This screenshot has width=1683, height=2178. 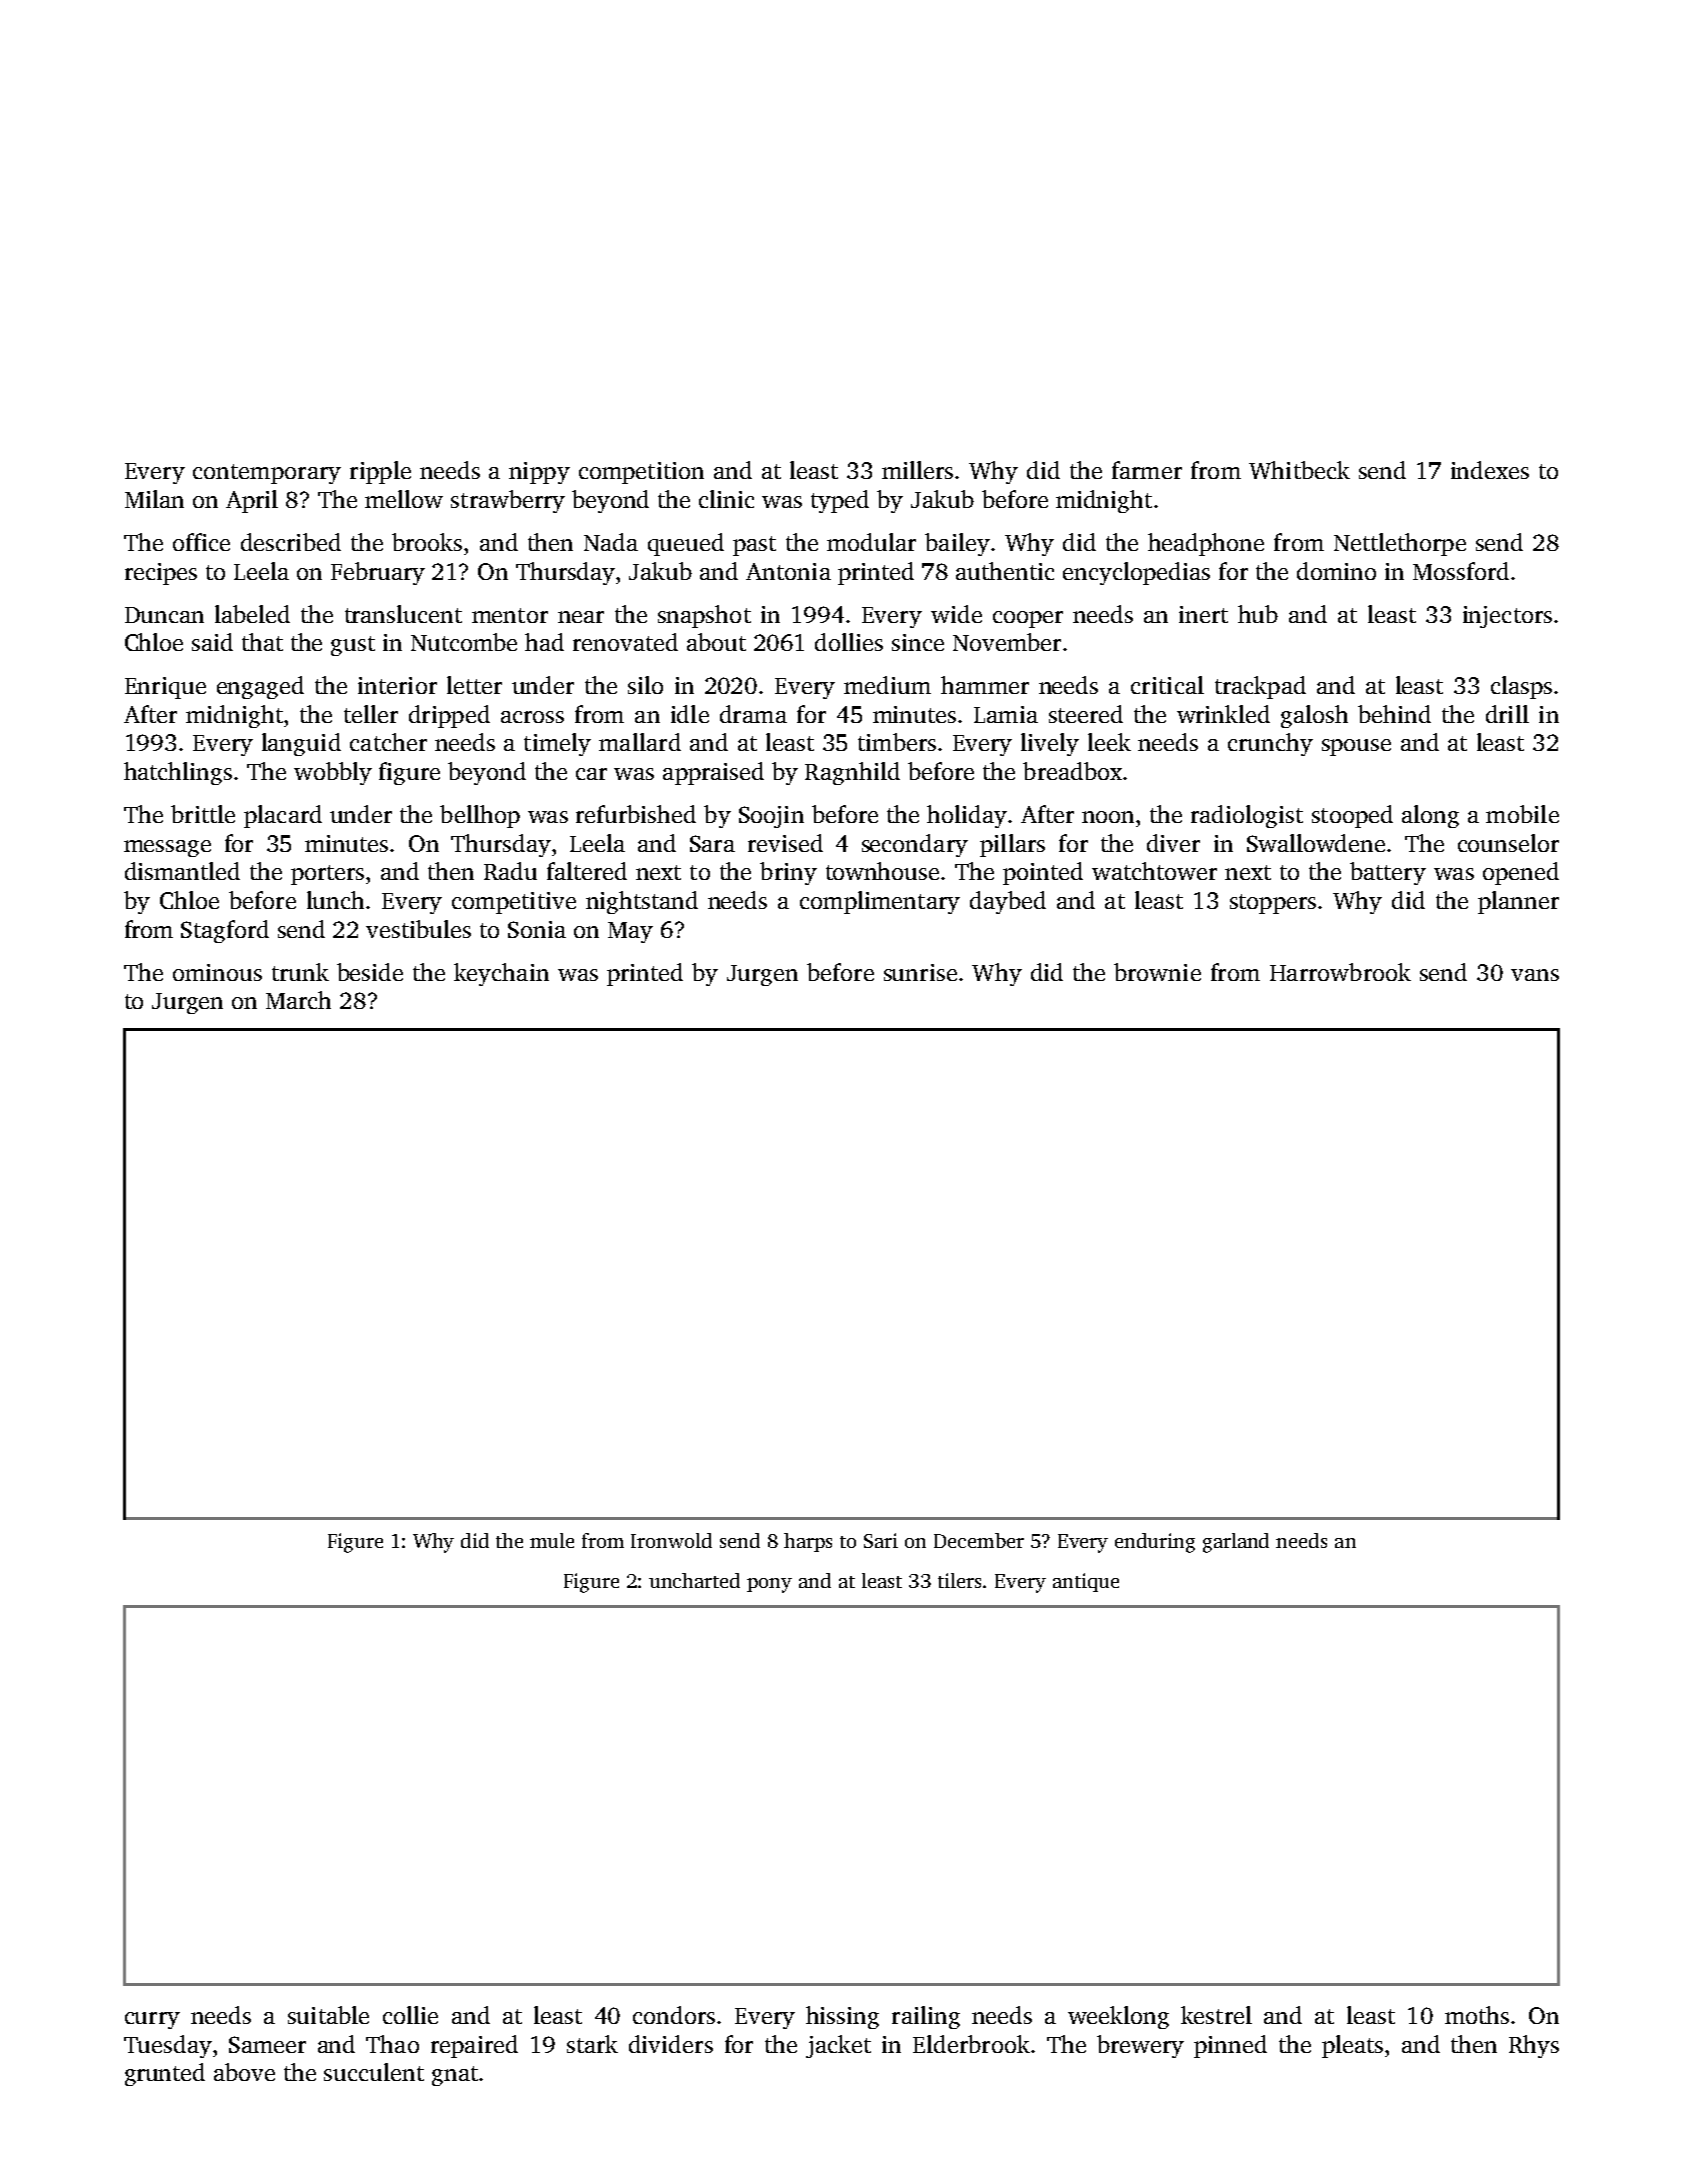 What do you see at coordinates (327, 875) in the screenshot?
I see `porters` at bounding box center [327, 875].
